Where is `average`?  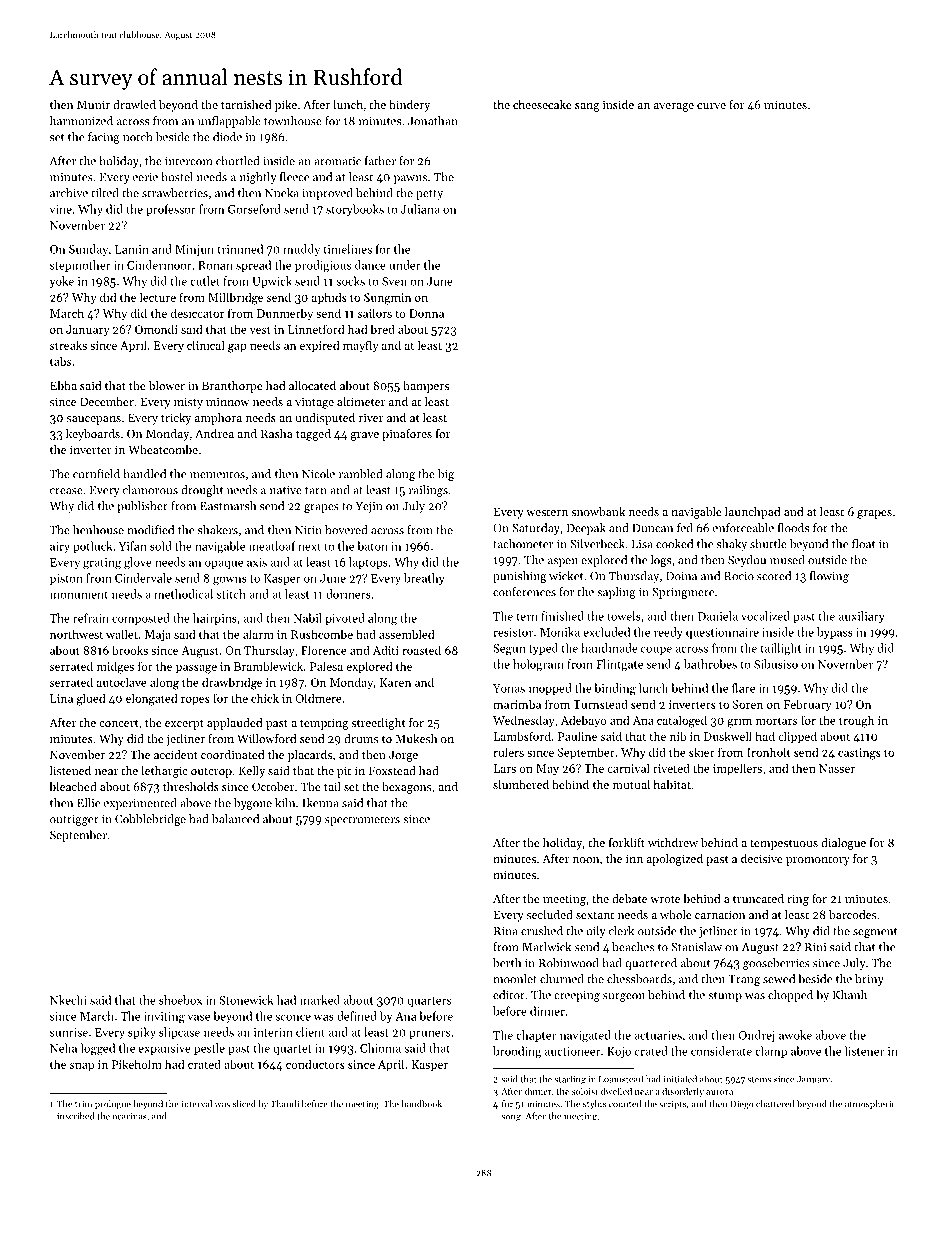 average is located at coordinates (674, 107).
